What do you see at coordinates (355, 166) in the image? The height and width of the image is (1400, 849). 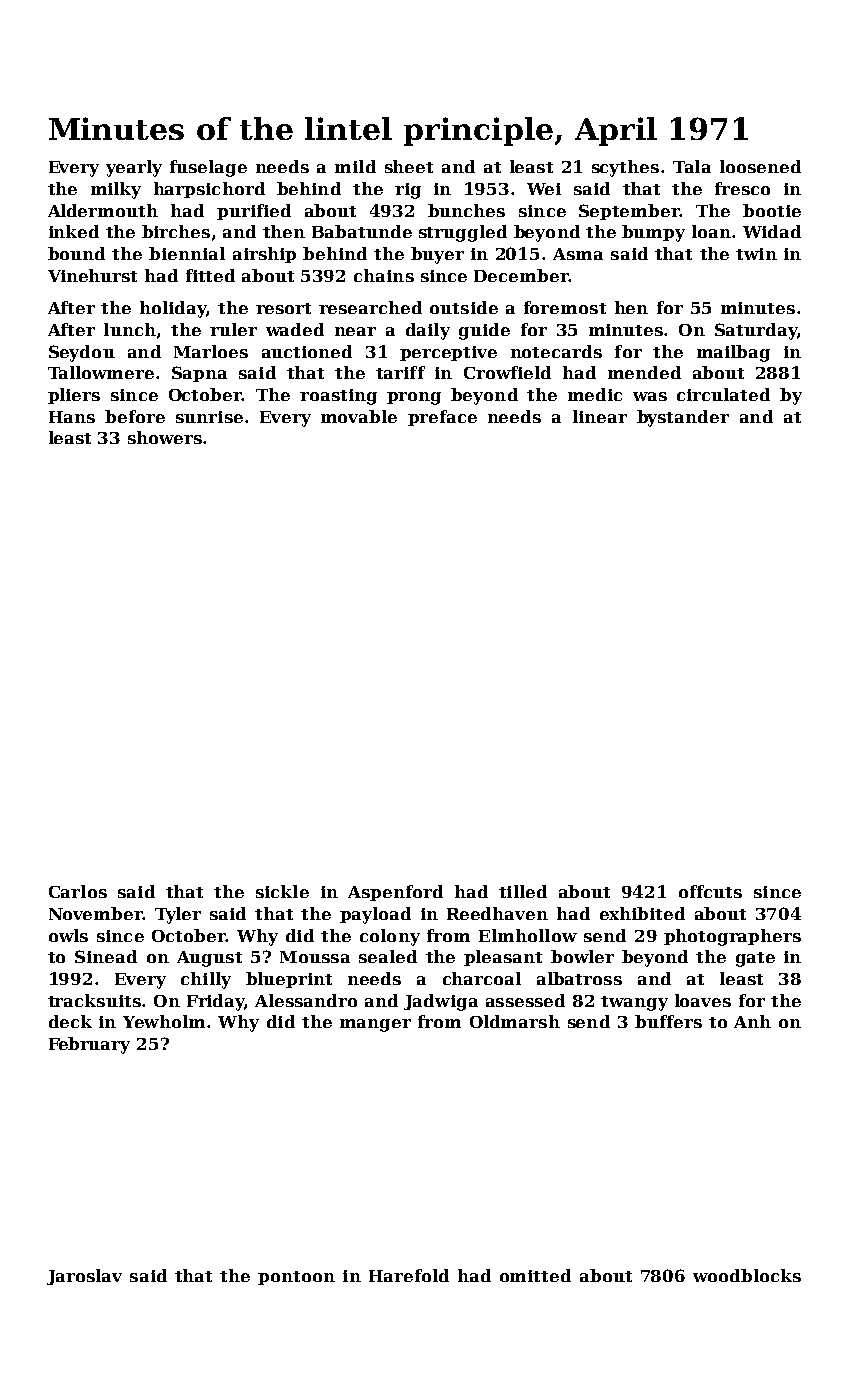 I see `mild` at bounding box center [355, 166].
